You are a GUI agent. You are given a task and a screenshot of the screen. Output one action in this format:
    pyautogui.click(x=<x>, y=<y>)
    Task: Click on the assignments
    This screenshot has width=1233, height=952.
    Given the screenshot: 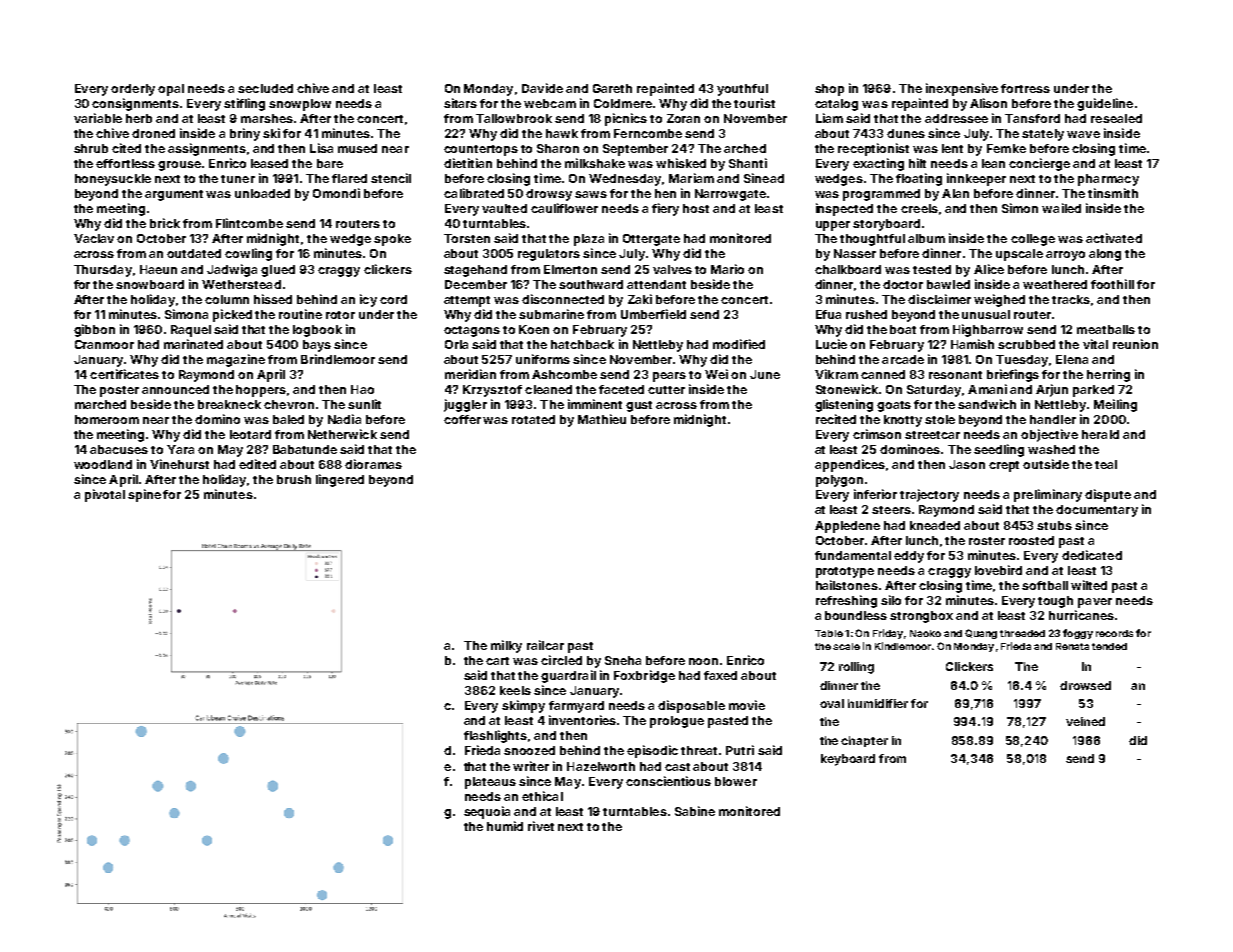 What is the action you would take?
    pyautogui.click(x=207, y=149)
